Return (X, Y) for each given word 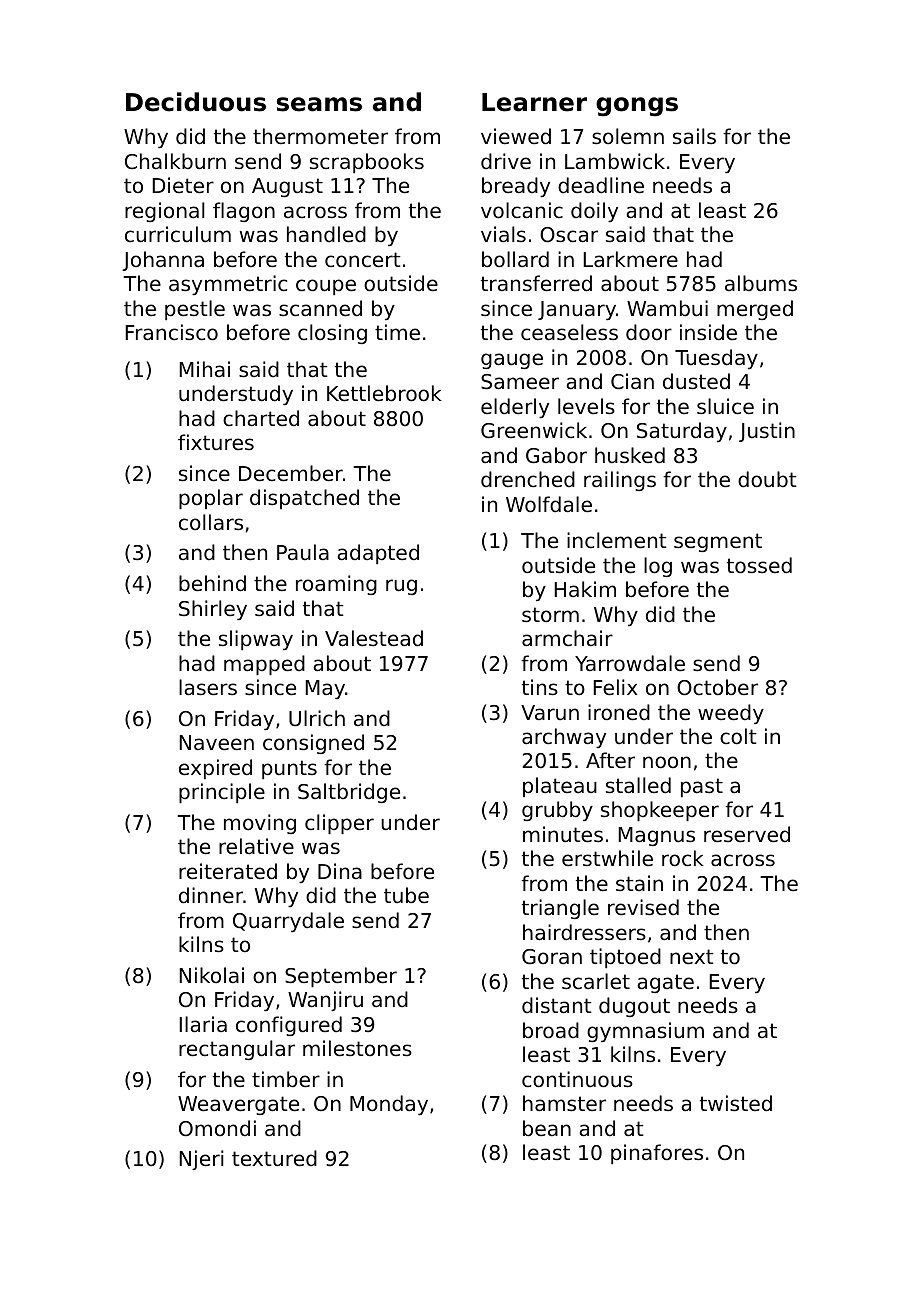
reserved (747, 834)
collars (211, 522)
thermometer (320, 136)
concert (363, 260)
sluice (725, 406)
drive (506, 161)
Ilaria (203, 1024)
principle (222, 793)
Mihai (204, 369)
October (717, 687)
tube (406, 895)
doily (594, 212)
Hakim (585, 589)
